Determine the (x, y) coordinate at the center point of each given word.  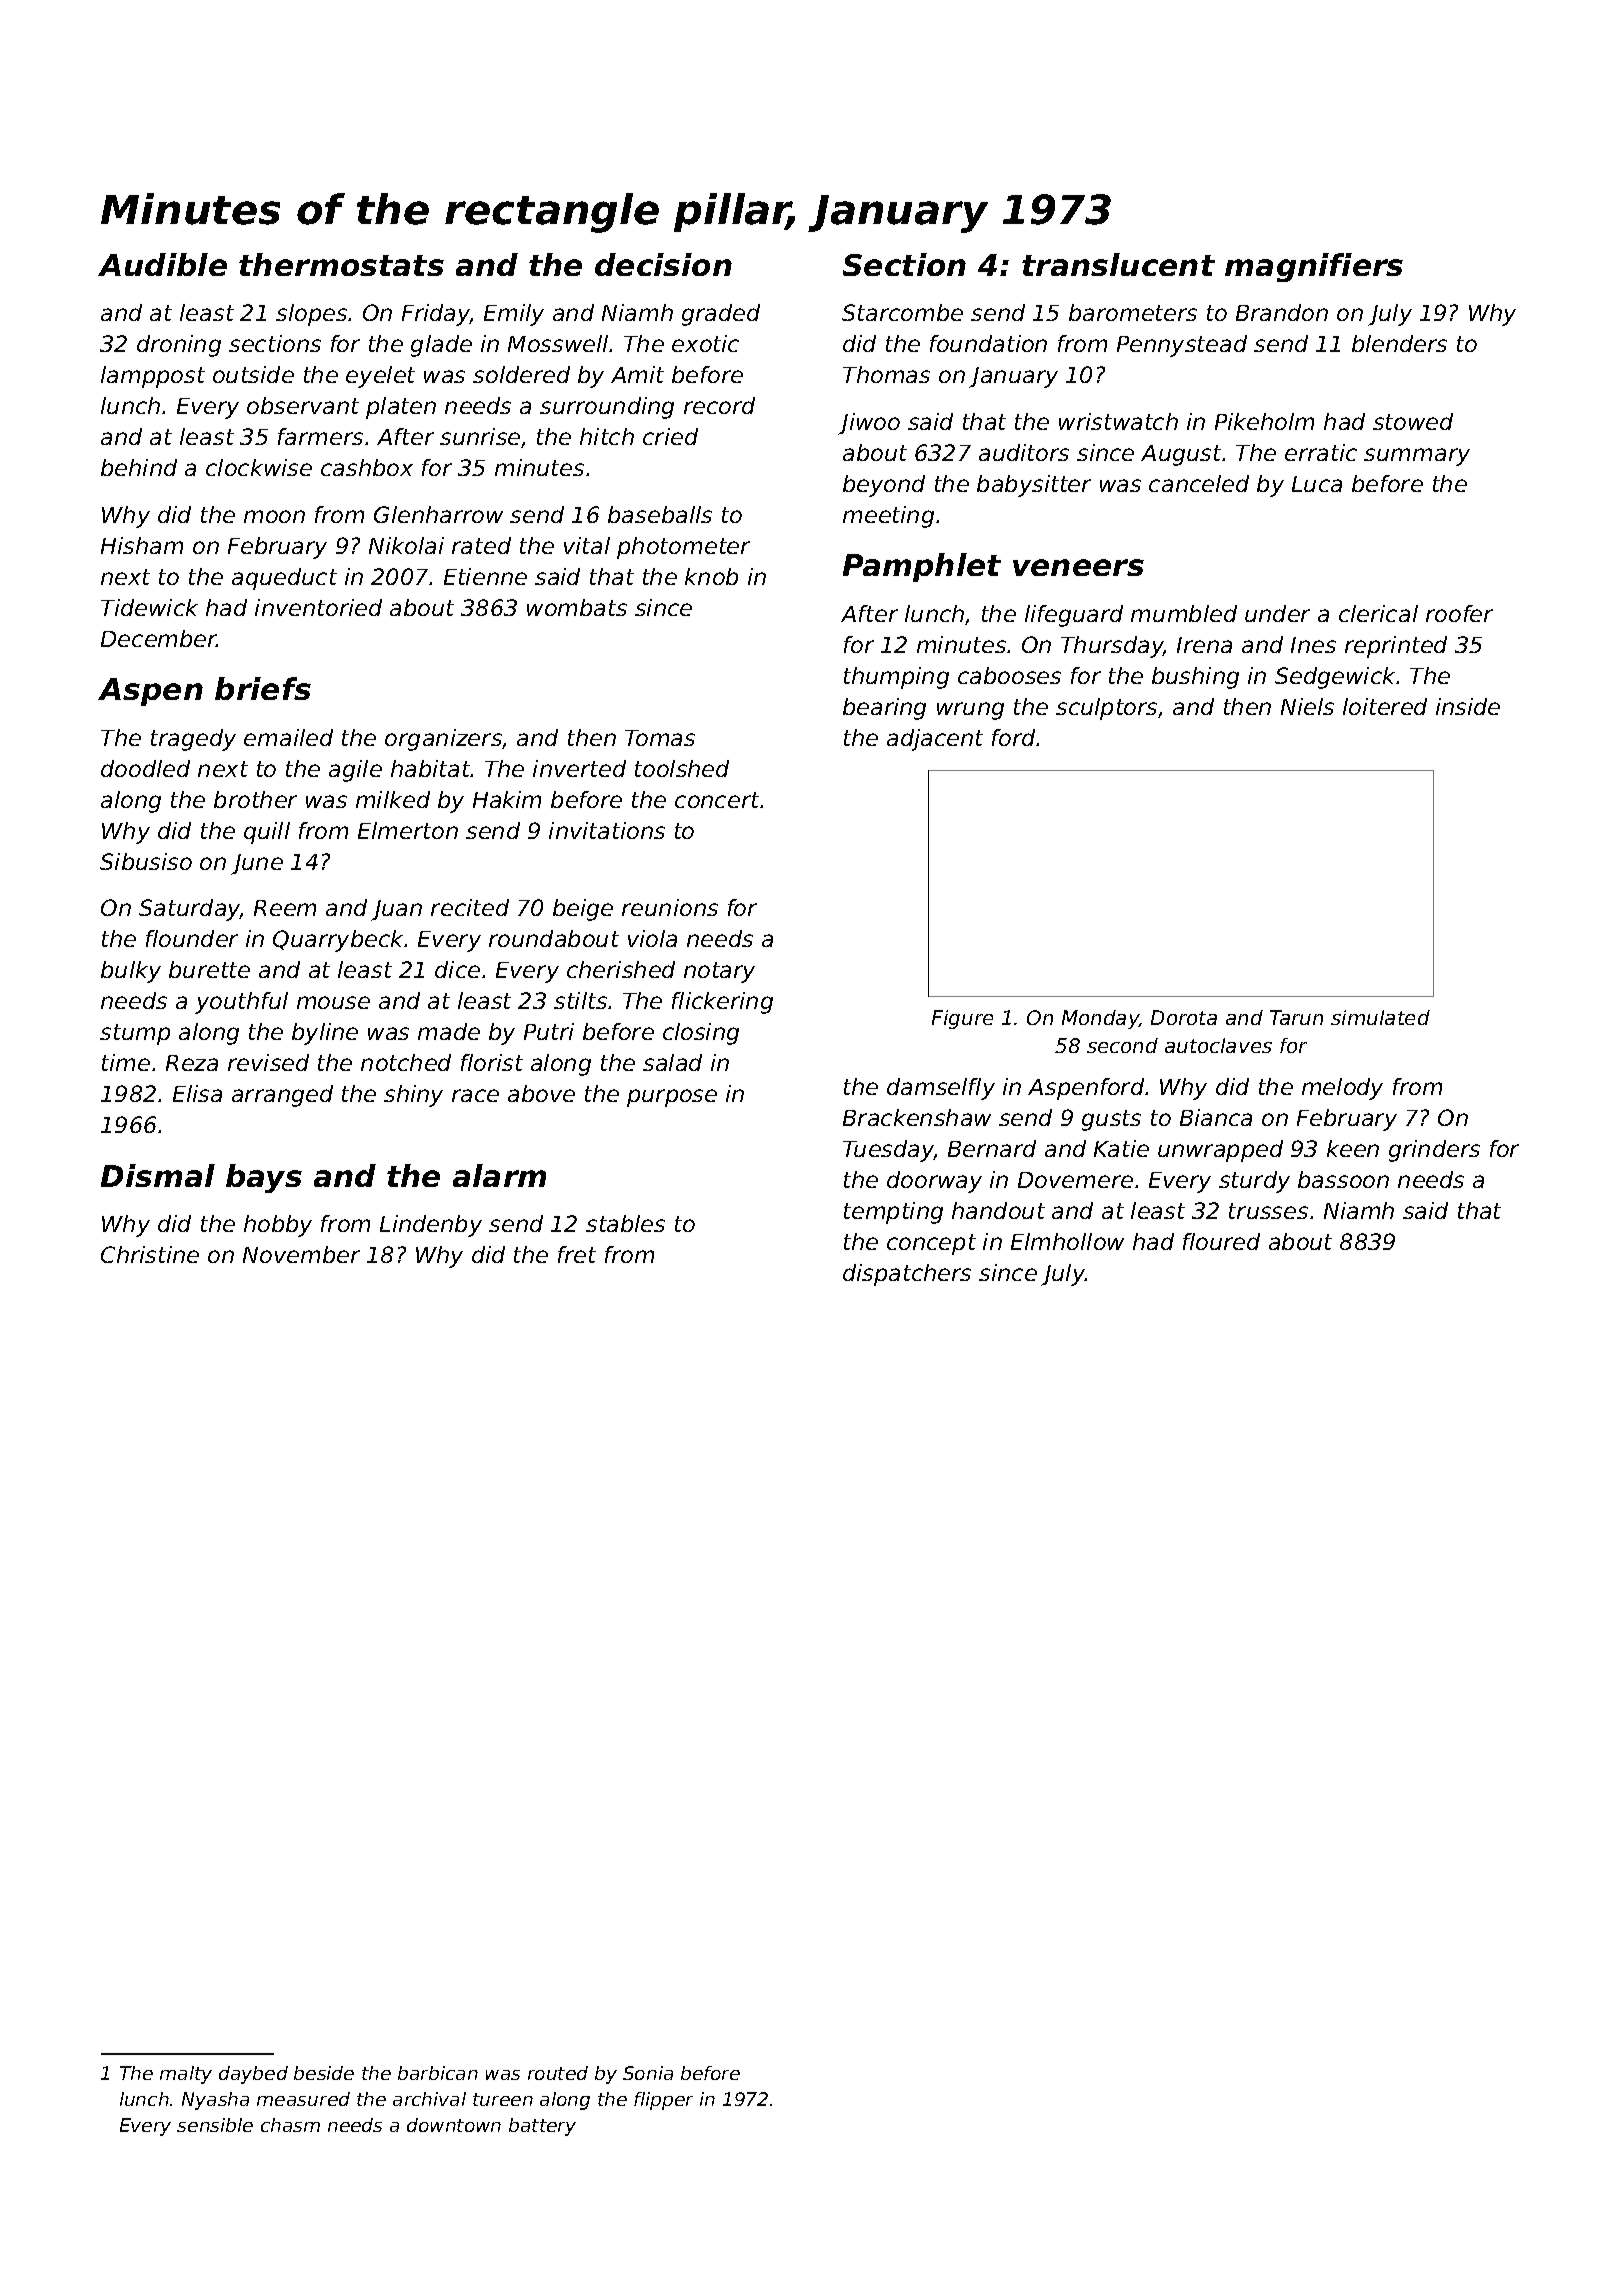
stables (625, 1223)
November (301, 1254)
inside (1468, 706)
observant (303, 405)
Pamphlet (922, 567)
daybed (253, 2075)
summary (1417, 457)
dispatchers (907, 1275)
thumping (896, 678)
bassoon (1343, 1179)
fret (577, 1254)
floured (1221, 1241)
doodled (145, 768)
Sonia (648, 2073)
